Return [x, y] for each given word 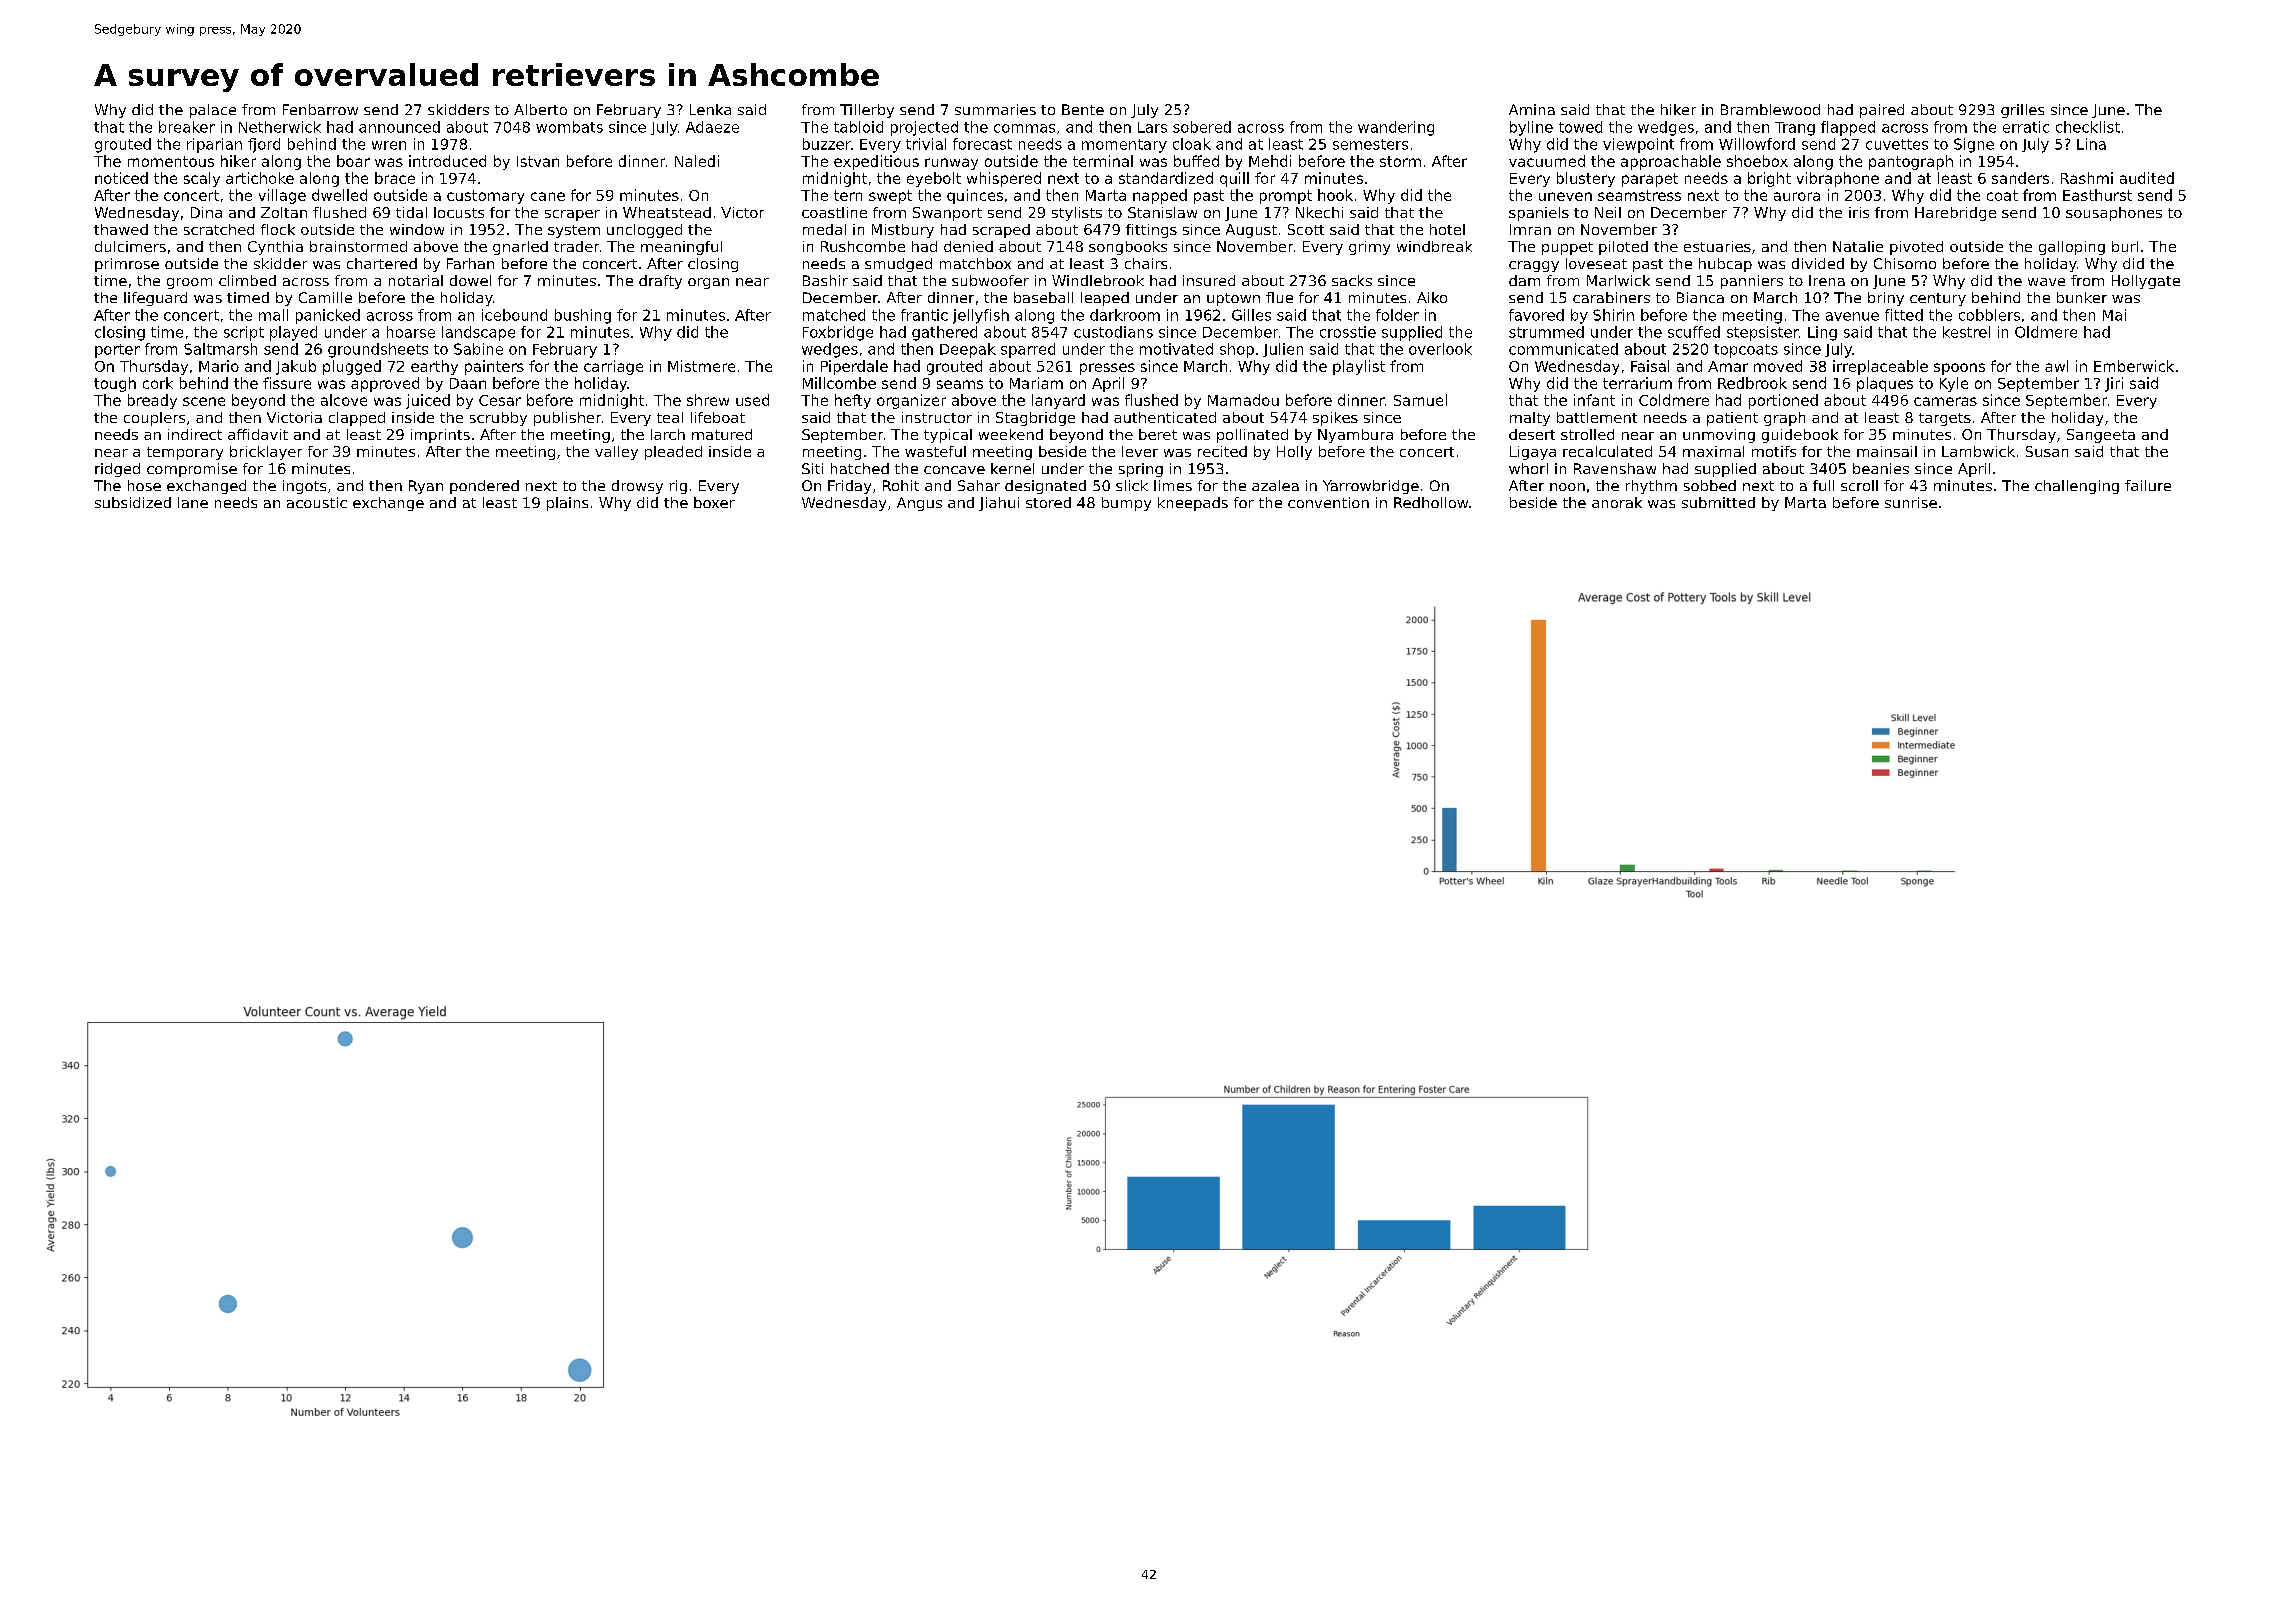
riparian [214, 145]
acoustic [317, 502]
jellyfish [981, 316]
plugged [352, 367]
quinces [975, 196]
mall [273, 315]
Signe [1974, 145]
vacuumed [1547, 161]
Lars [1152, 127]
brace [395, 178]
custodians [1113, 332]
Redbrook [1752, 383]
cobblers [1989, 315]
